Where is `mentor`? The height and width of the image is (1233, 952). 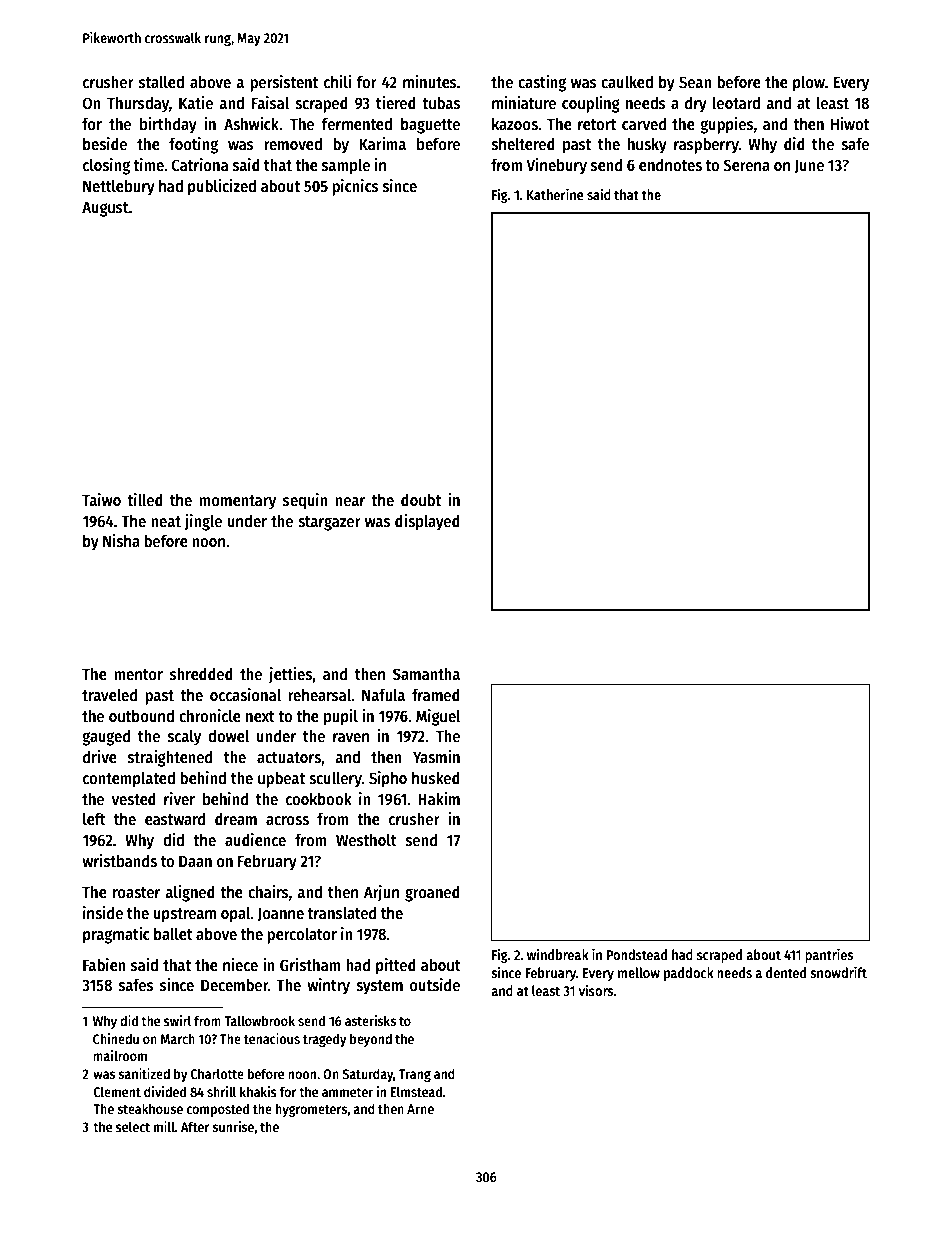
mentor is located at coordinates (138, 674).
